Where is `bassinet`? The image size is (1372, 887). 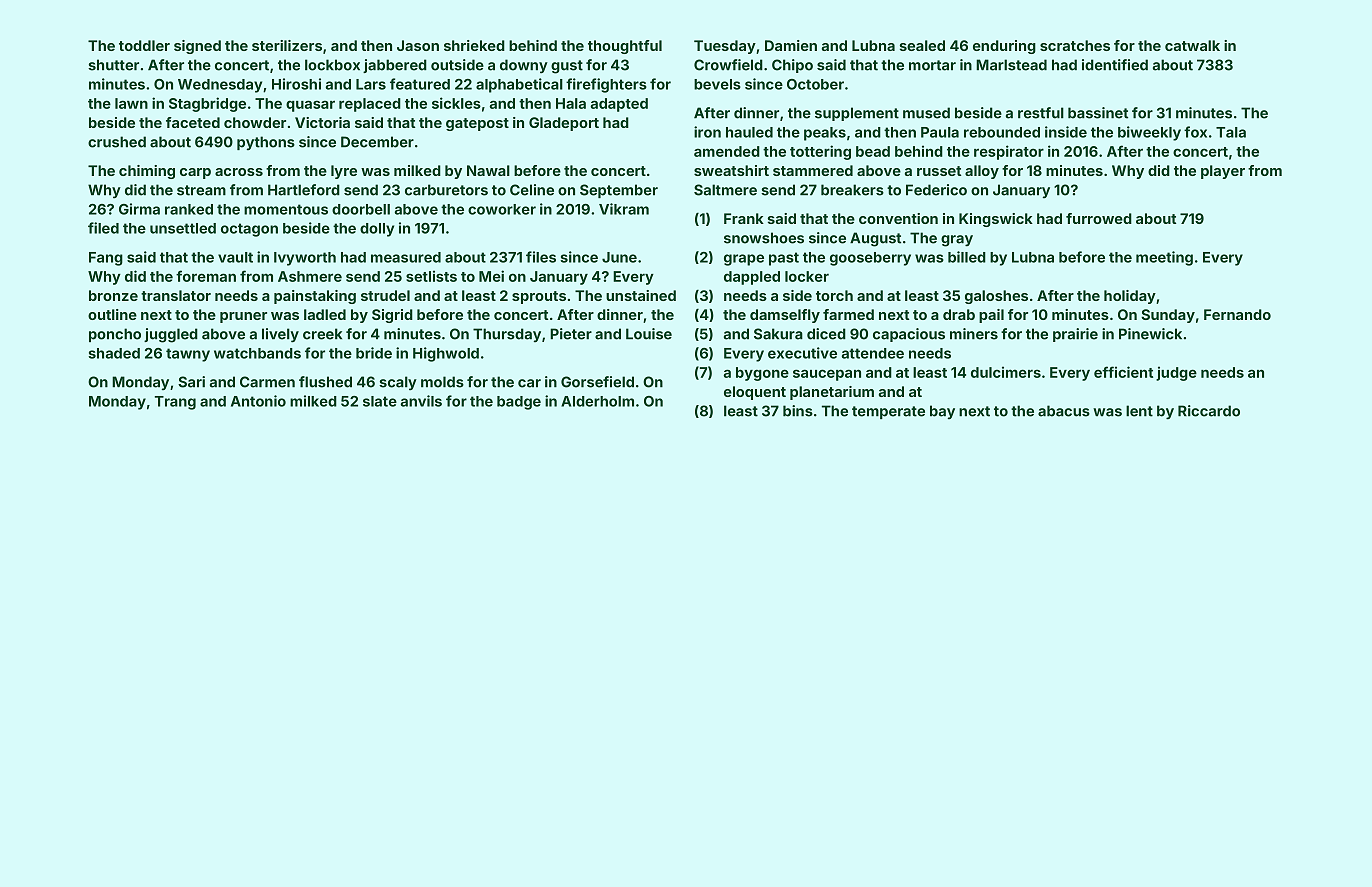 bassinet is located at coordinates (1098, 113).
